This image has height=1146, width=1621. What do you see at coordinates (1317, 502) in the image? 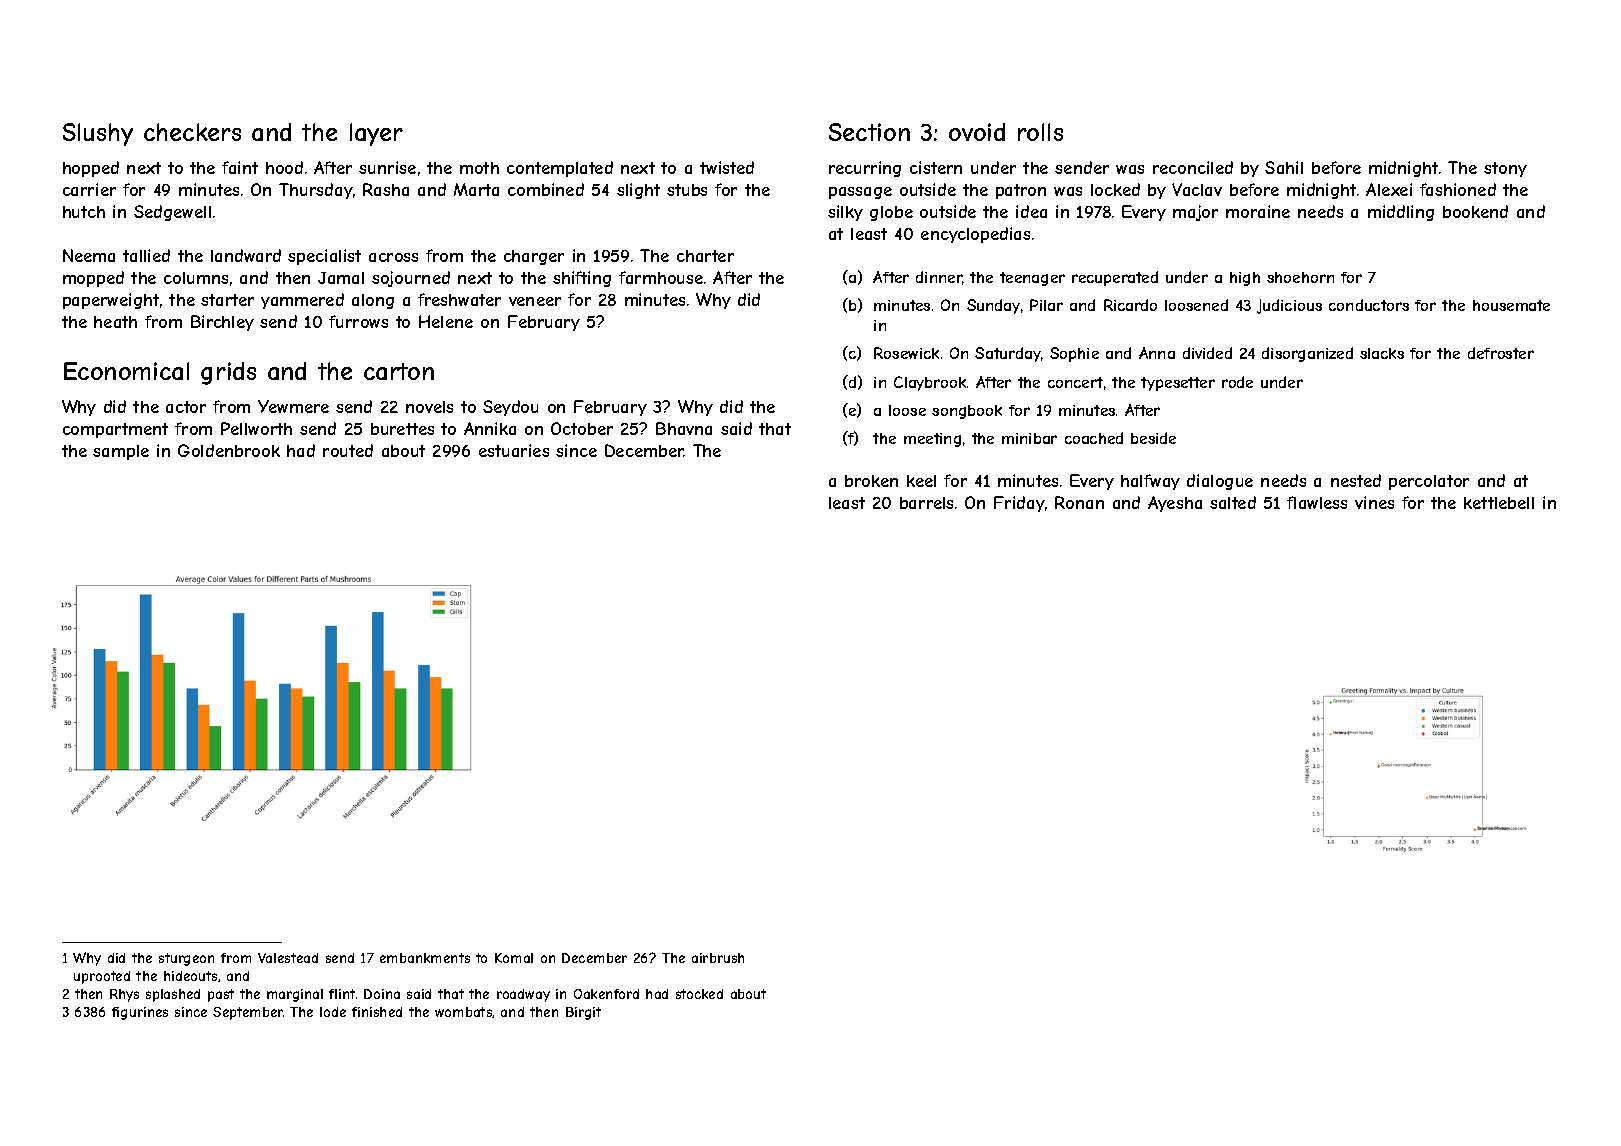
I see `flawless` at bounding box center [1317, 502].
